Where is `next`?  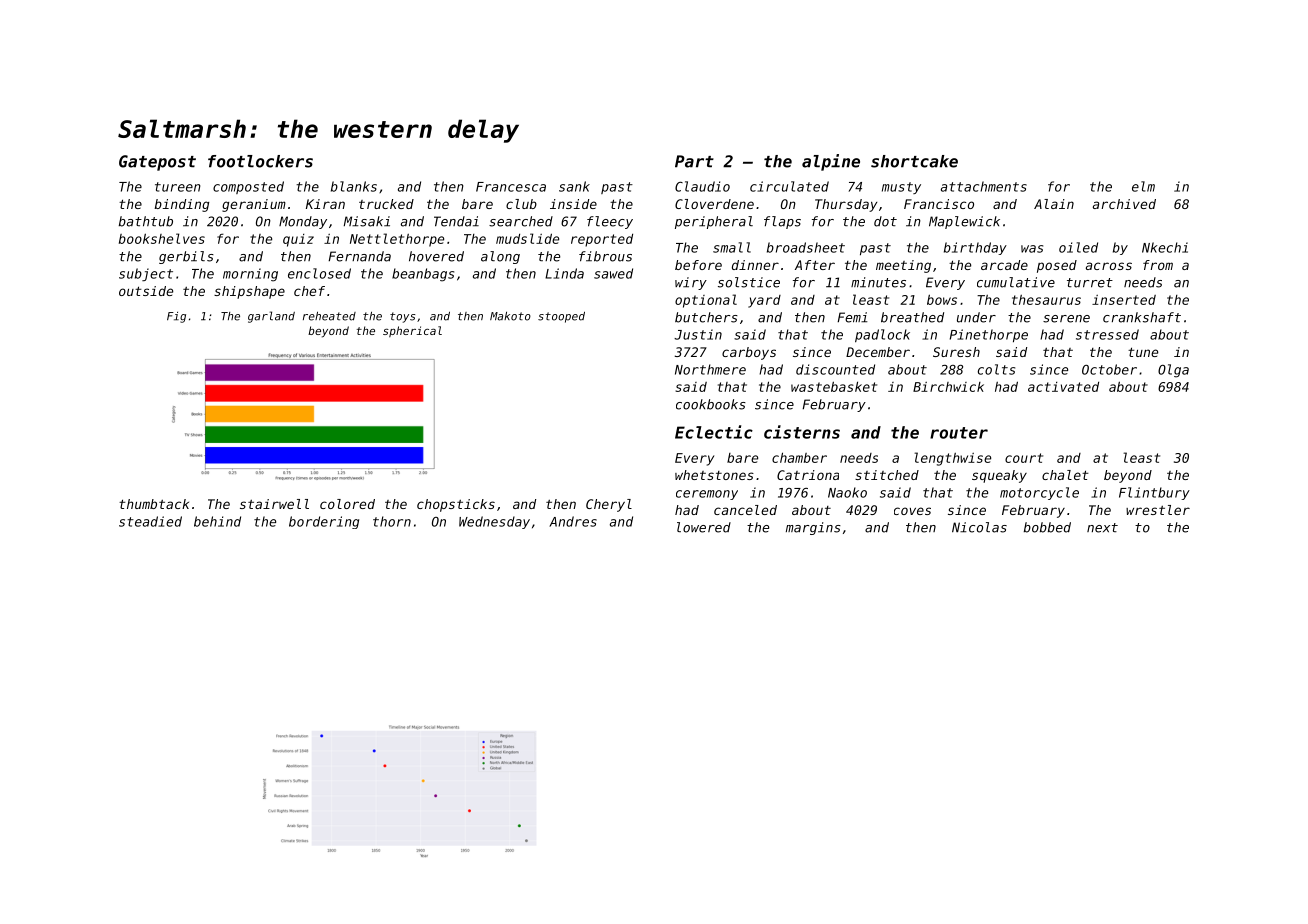
next is located at coordinates (1102, 528).
